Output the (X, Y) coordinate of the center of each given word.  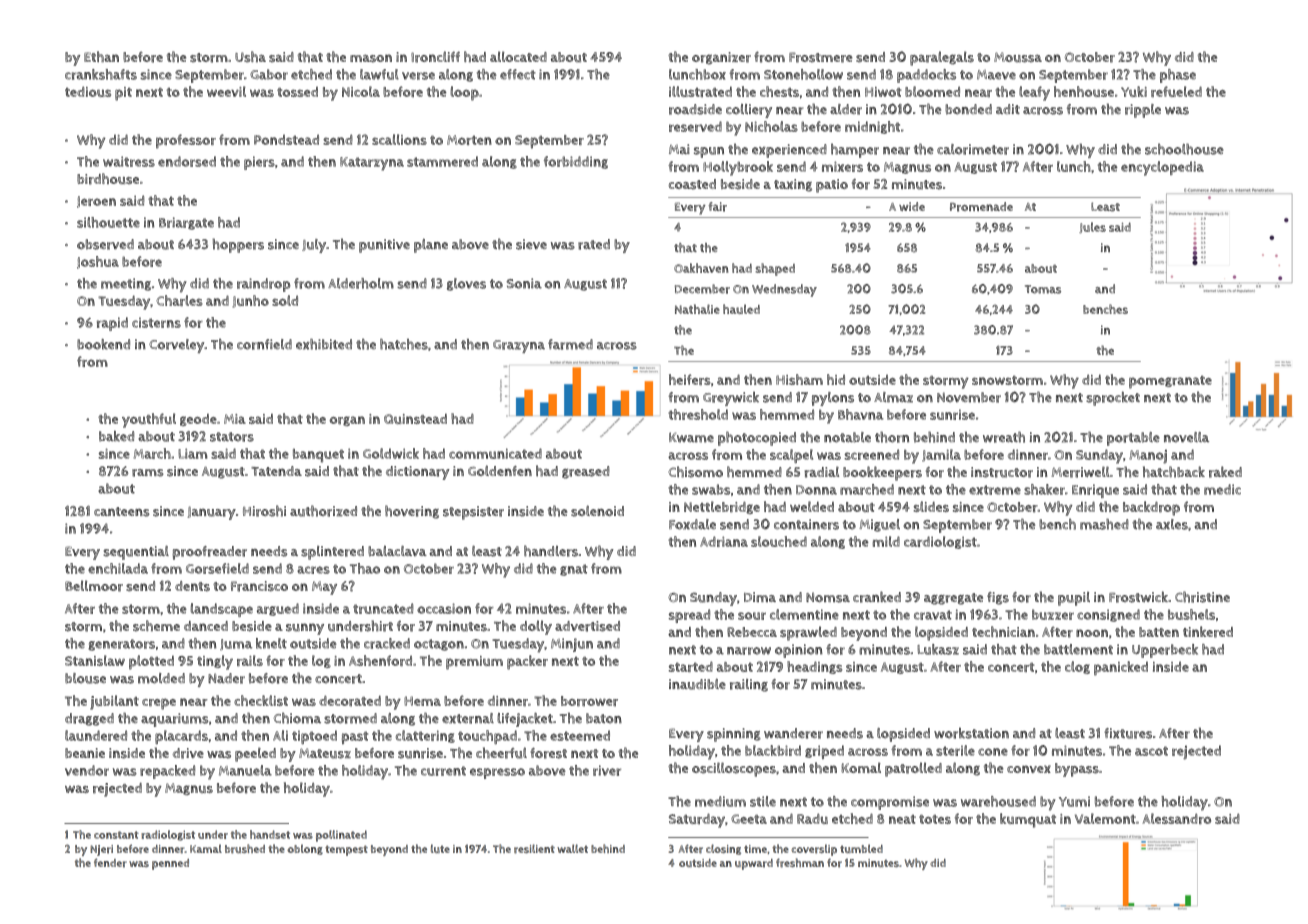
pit (123, 94)
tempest (346, 850)
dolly (536, 627)
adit (1008, 109)
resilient (534, 849)
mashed (1104, 524)
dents (192, 586)
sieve (531, 244)
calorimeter (973, 149)
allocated (518, 56)
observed (105, 244)
